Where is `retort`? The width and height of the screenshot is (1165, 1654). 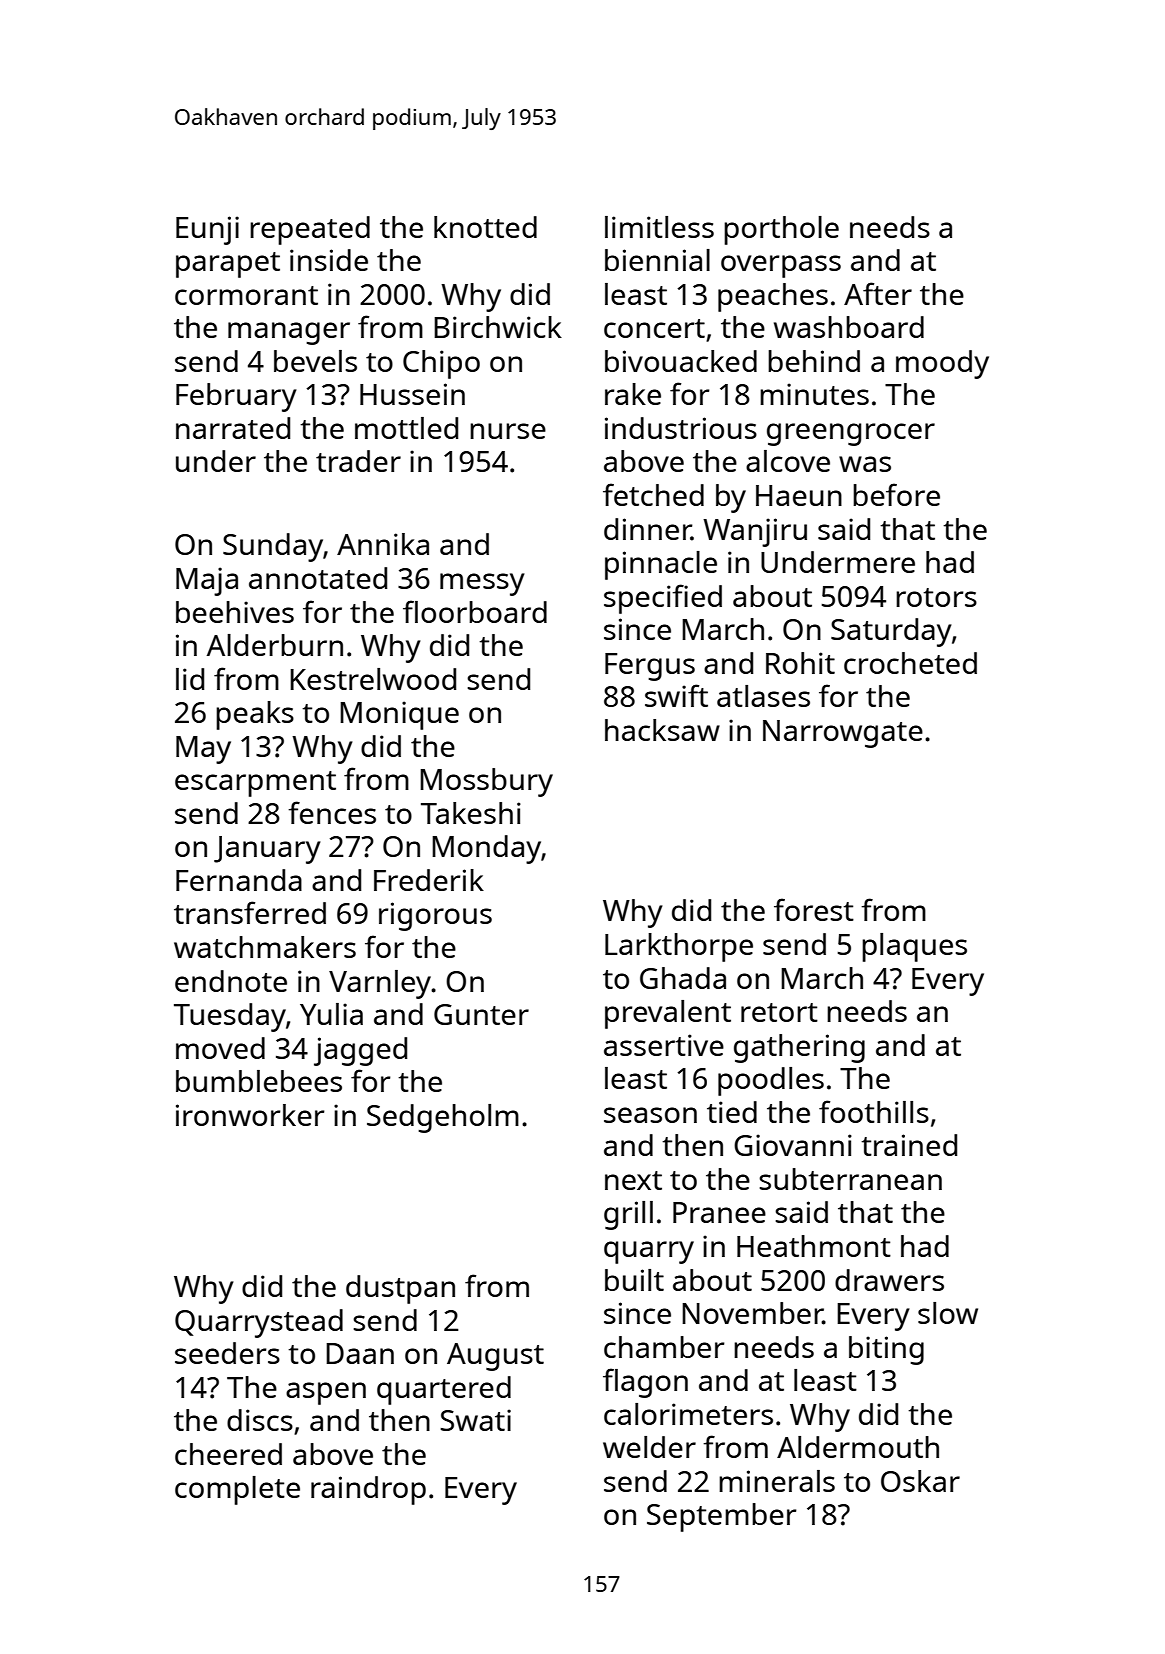 retort is located at coordinates (779, 1012).
